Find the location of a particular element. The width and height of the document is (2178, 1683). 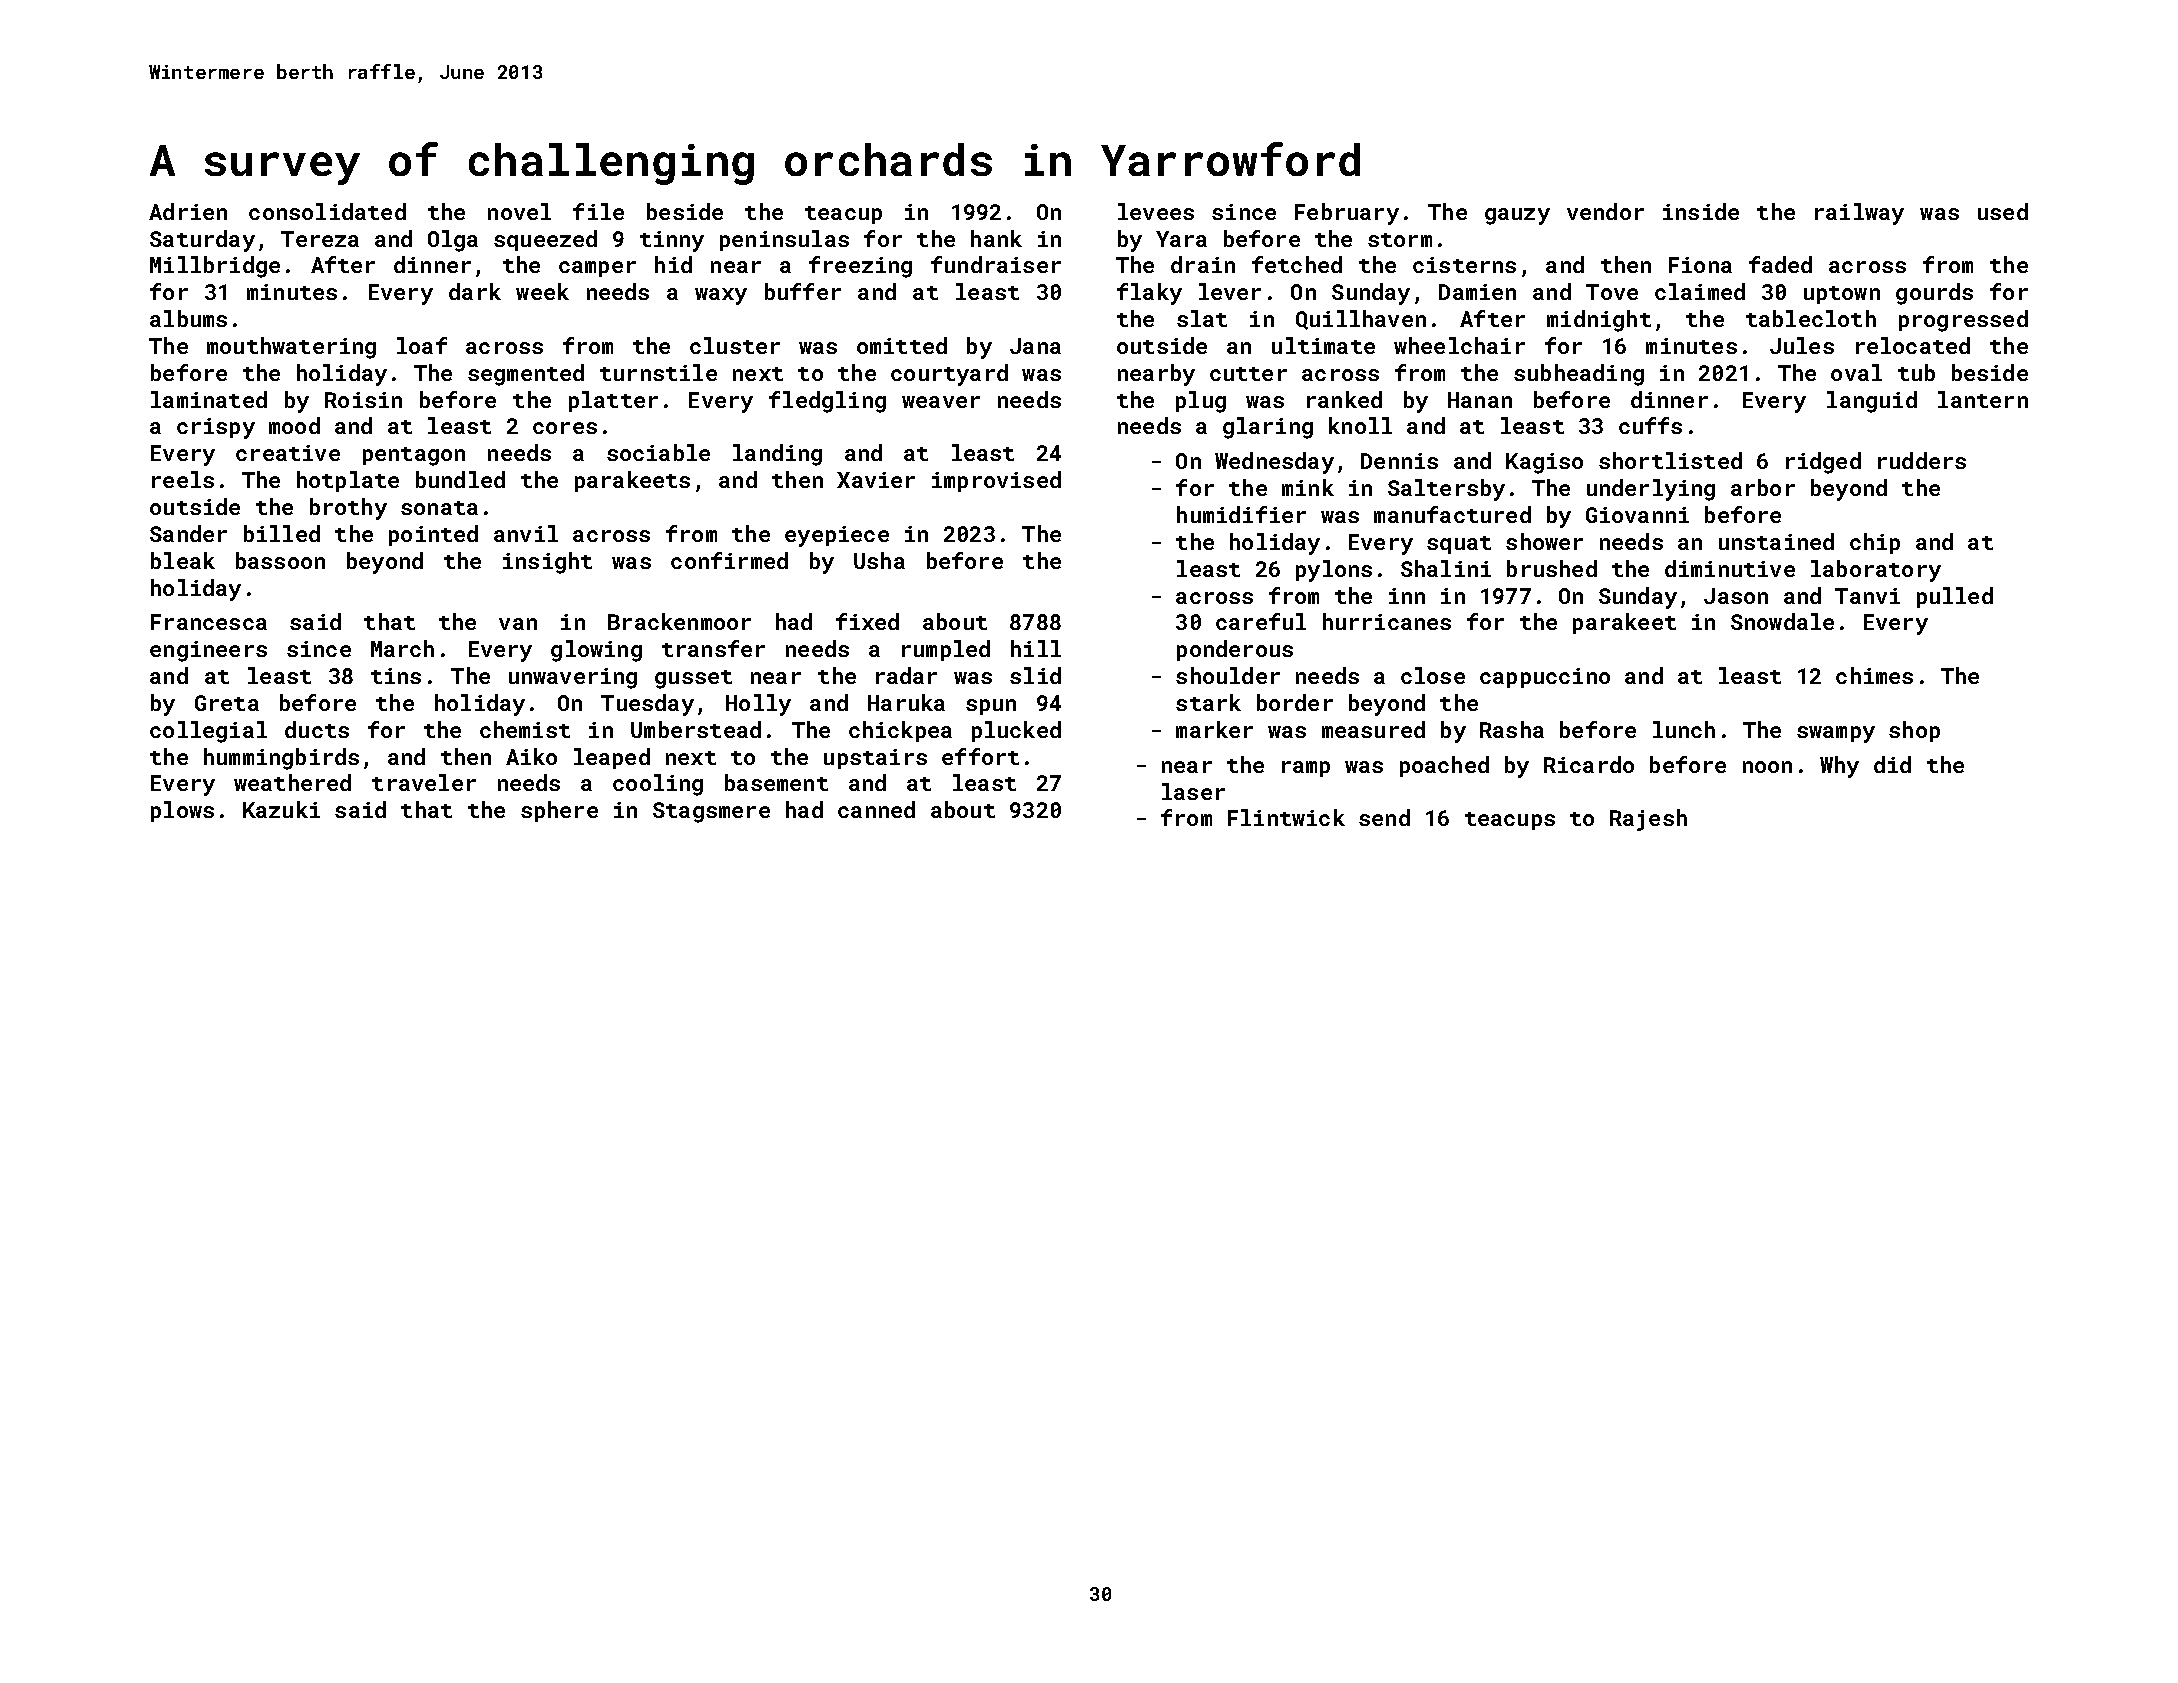

chimes is located at coordinates (1874, 675).
